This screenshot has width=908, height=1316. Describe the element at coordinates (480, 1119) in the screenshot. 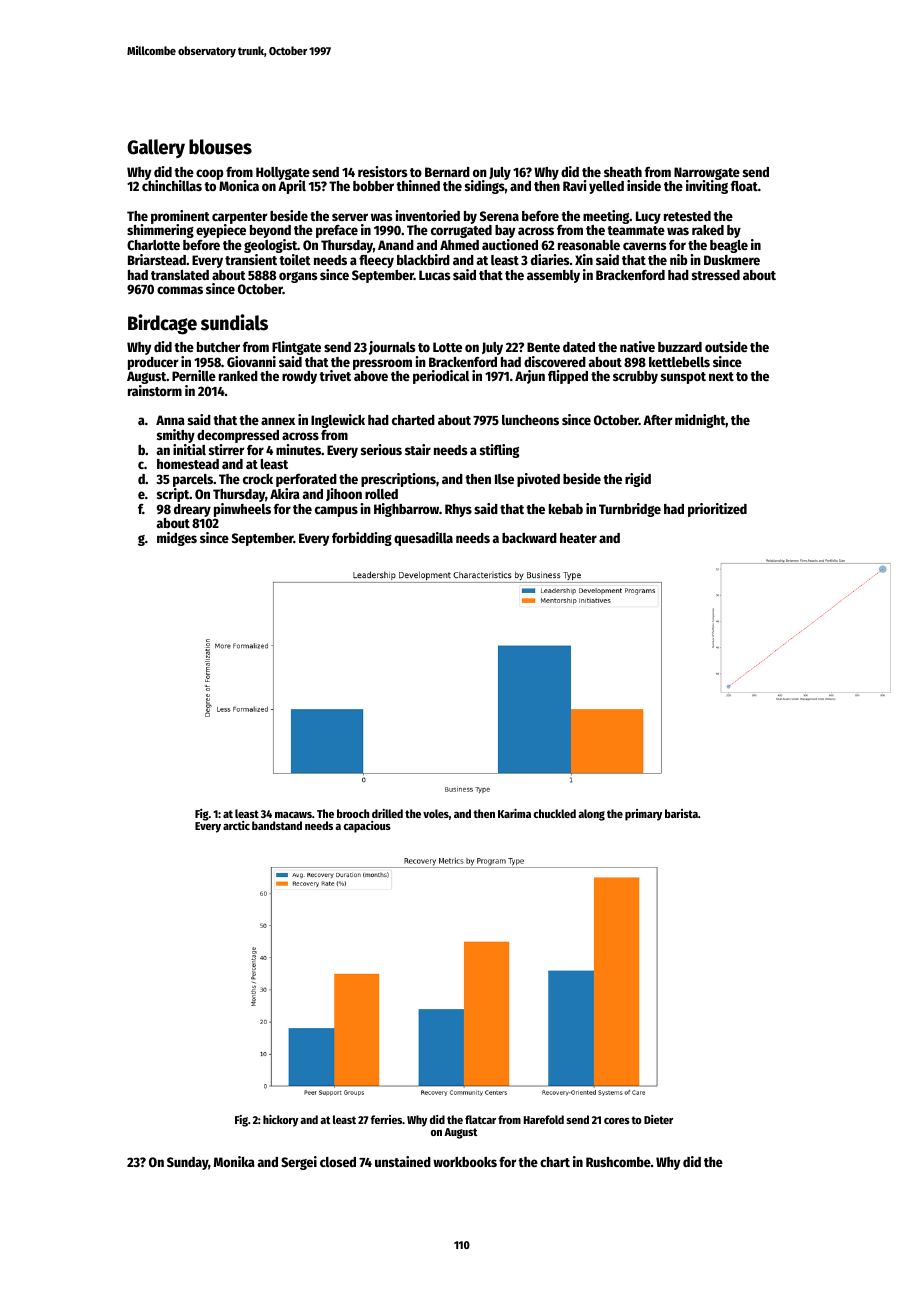

I see `flatcar` at that location.
